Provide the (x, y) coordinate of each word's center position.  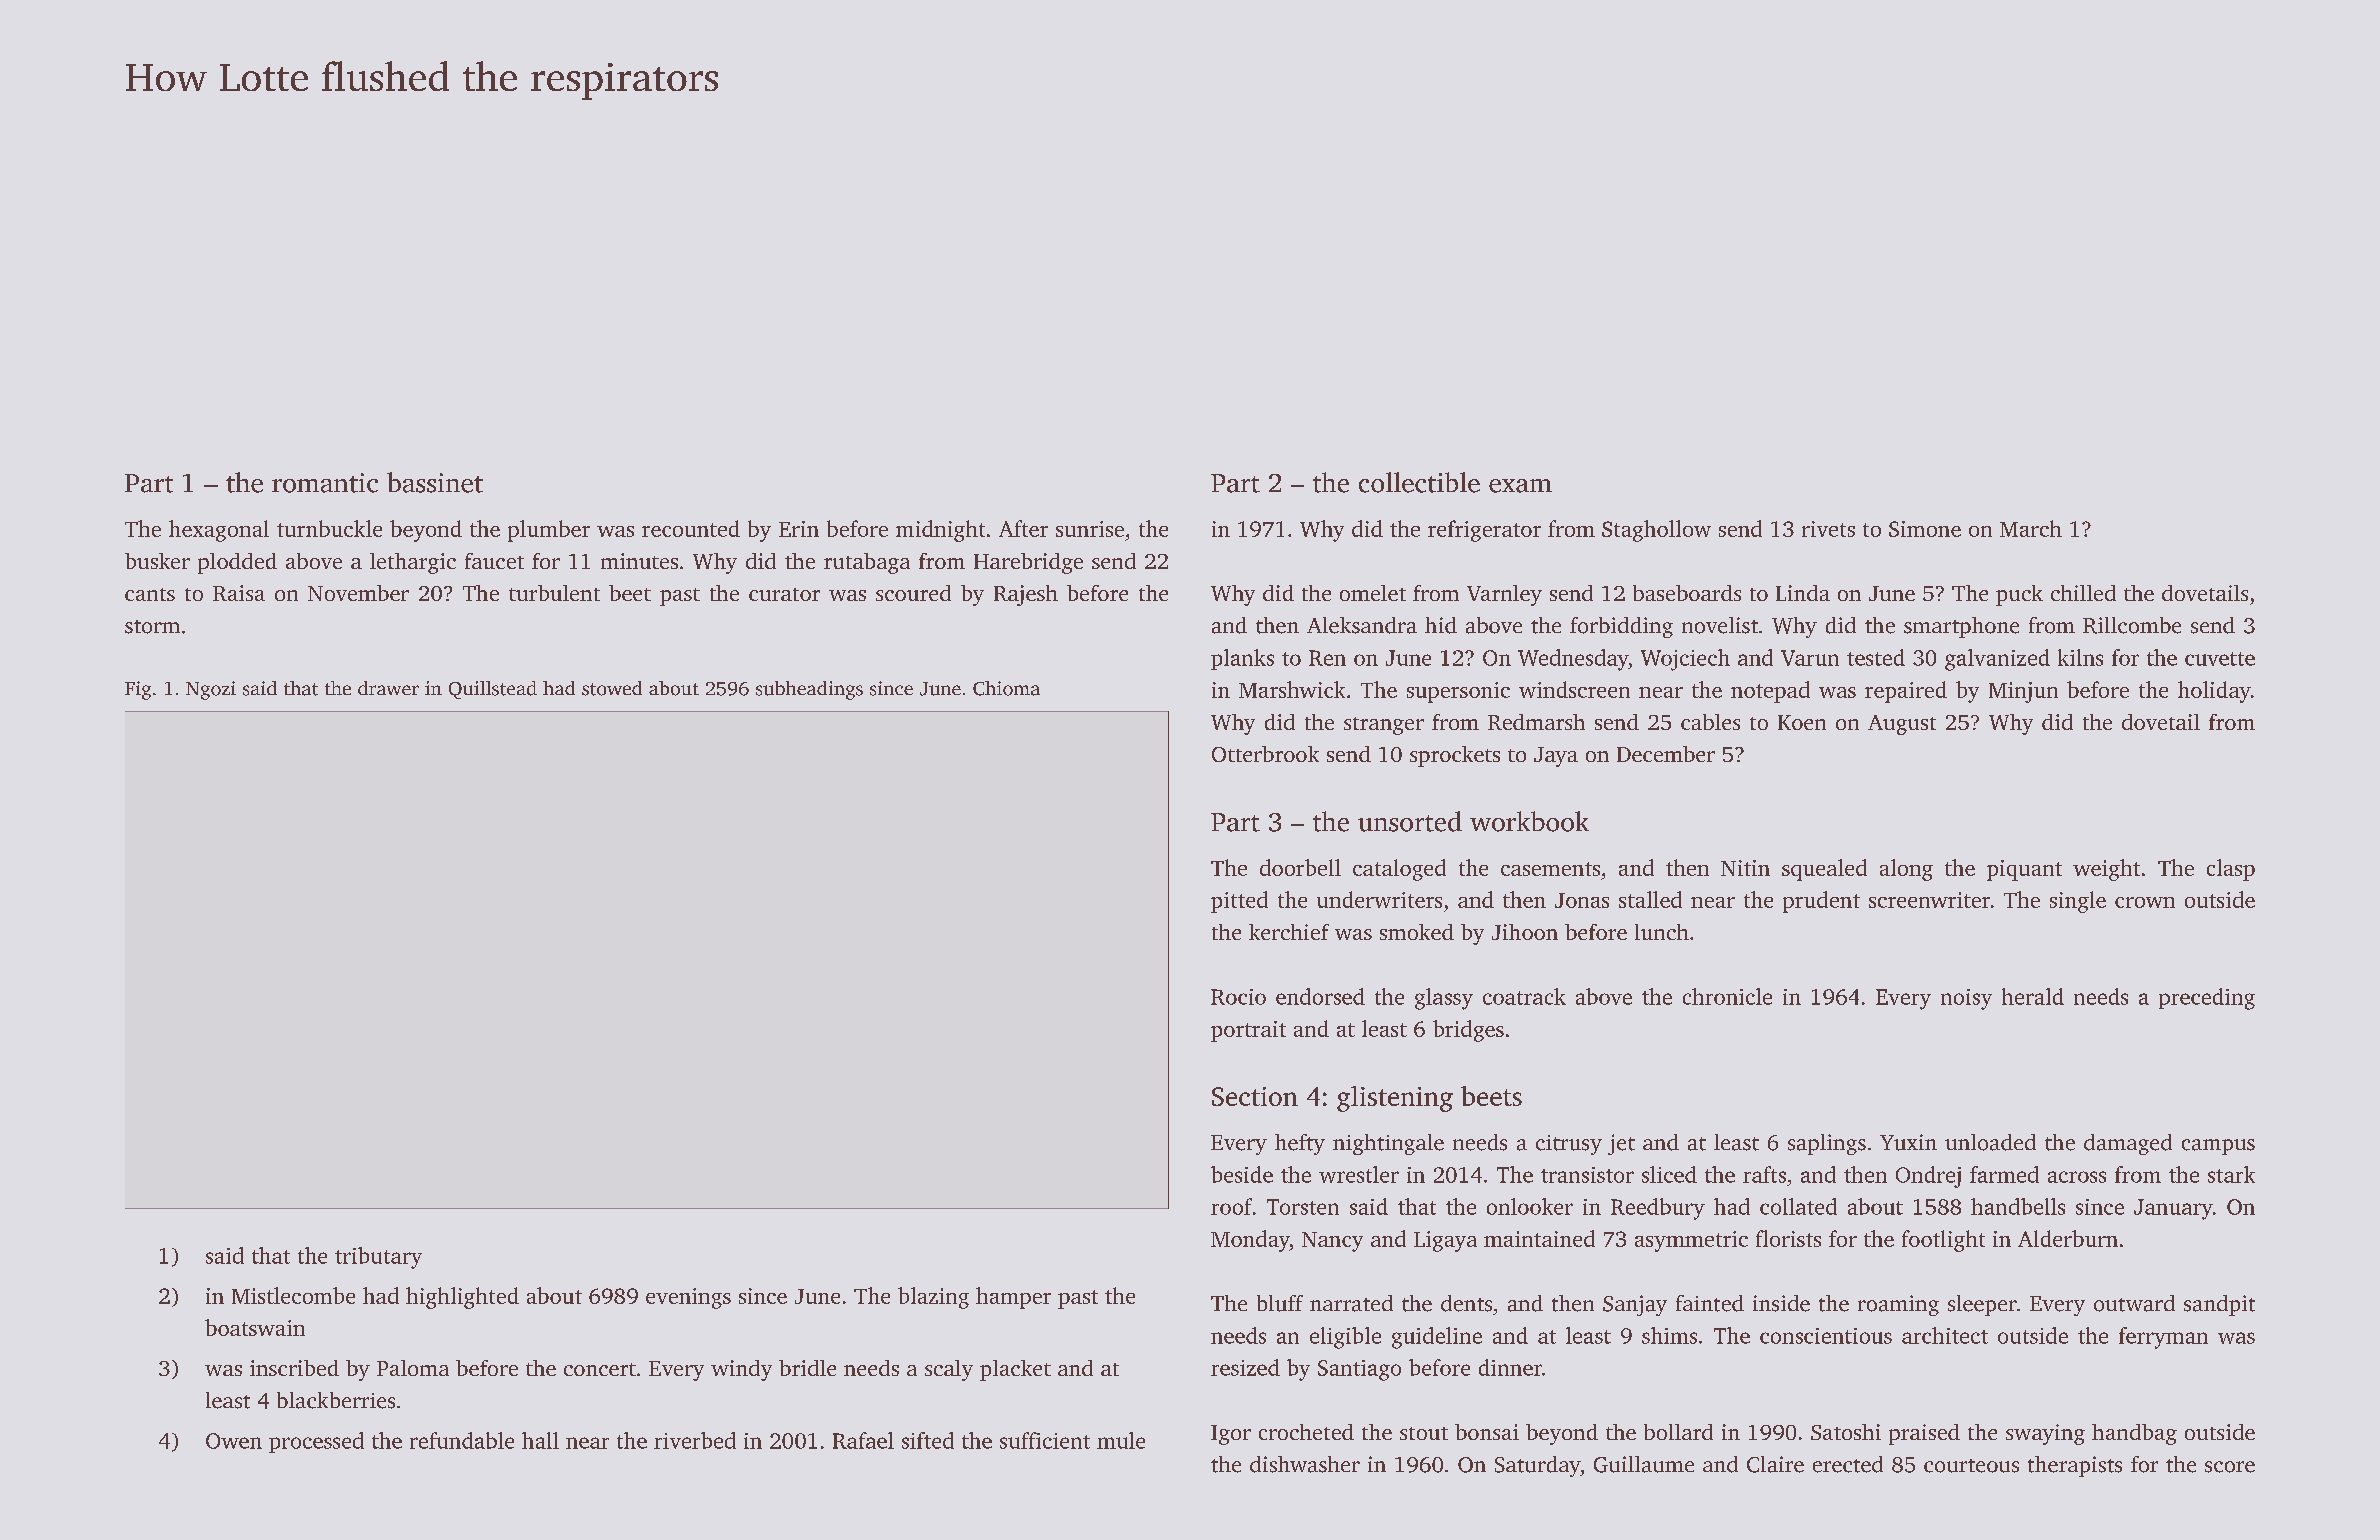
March (2031, 528)
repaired (1906, 692)
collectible (1419, 482)
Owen (234, 1441)
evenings (688, 1298)
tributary (378, 1258)
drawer (388, 688)
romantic (325, 483)
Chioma (1006, 688)
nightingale (1388, 1144)
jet (1621, 1144)
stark (2231, 1174)
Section (1255, 1096)
